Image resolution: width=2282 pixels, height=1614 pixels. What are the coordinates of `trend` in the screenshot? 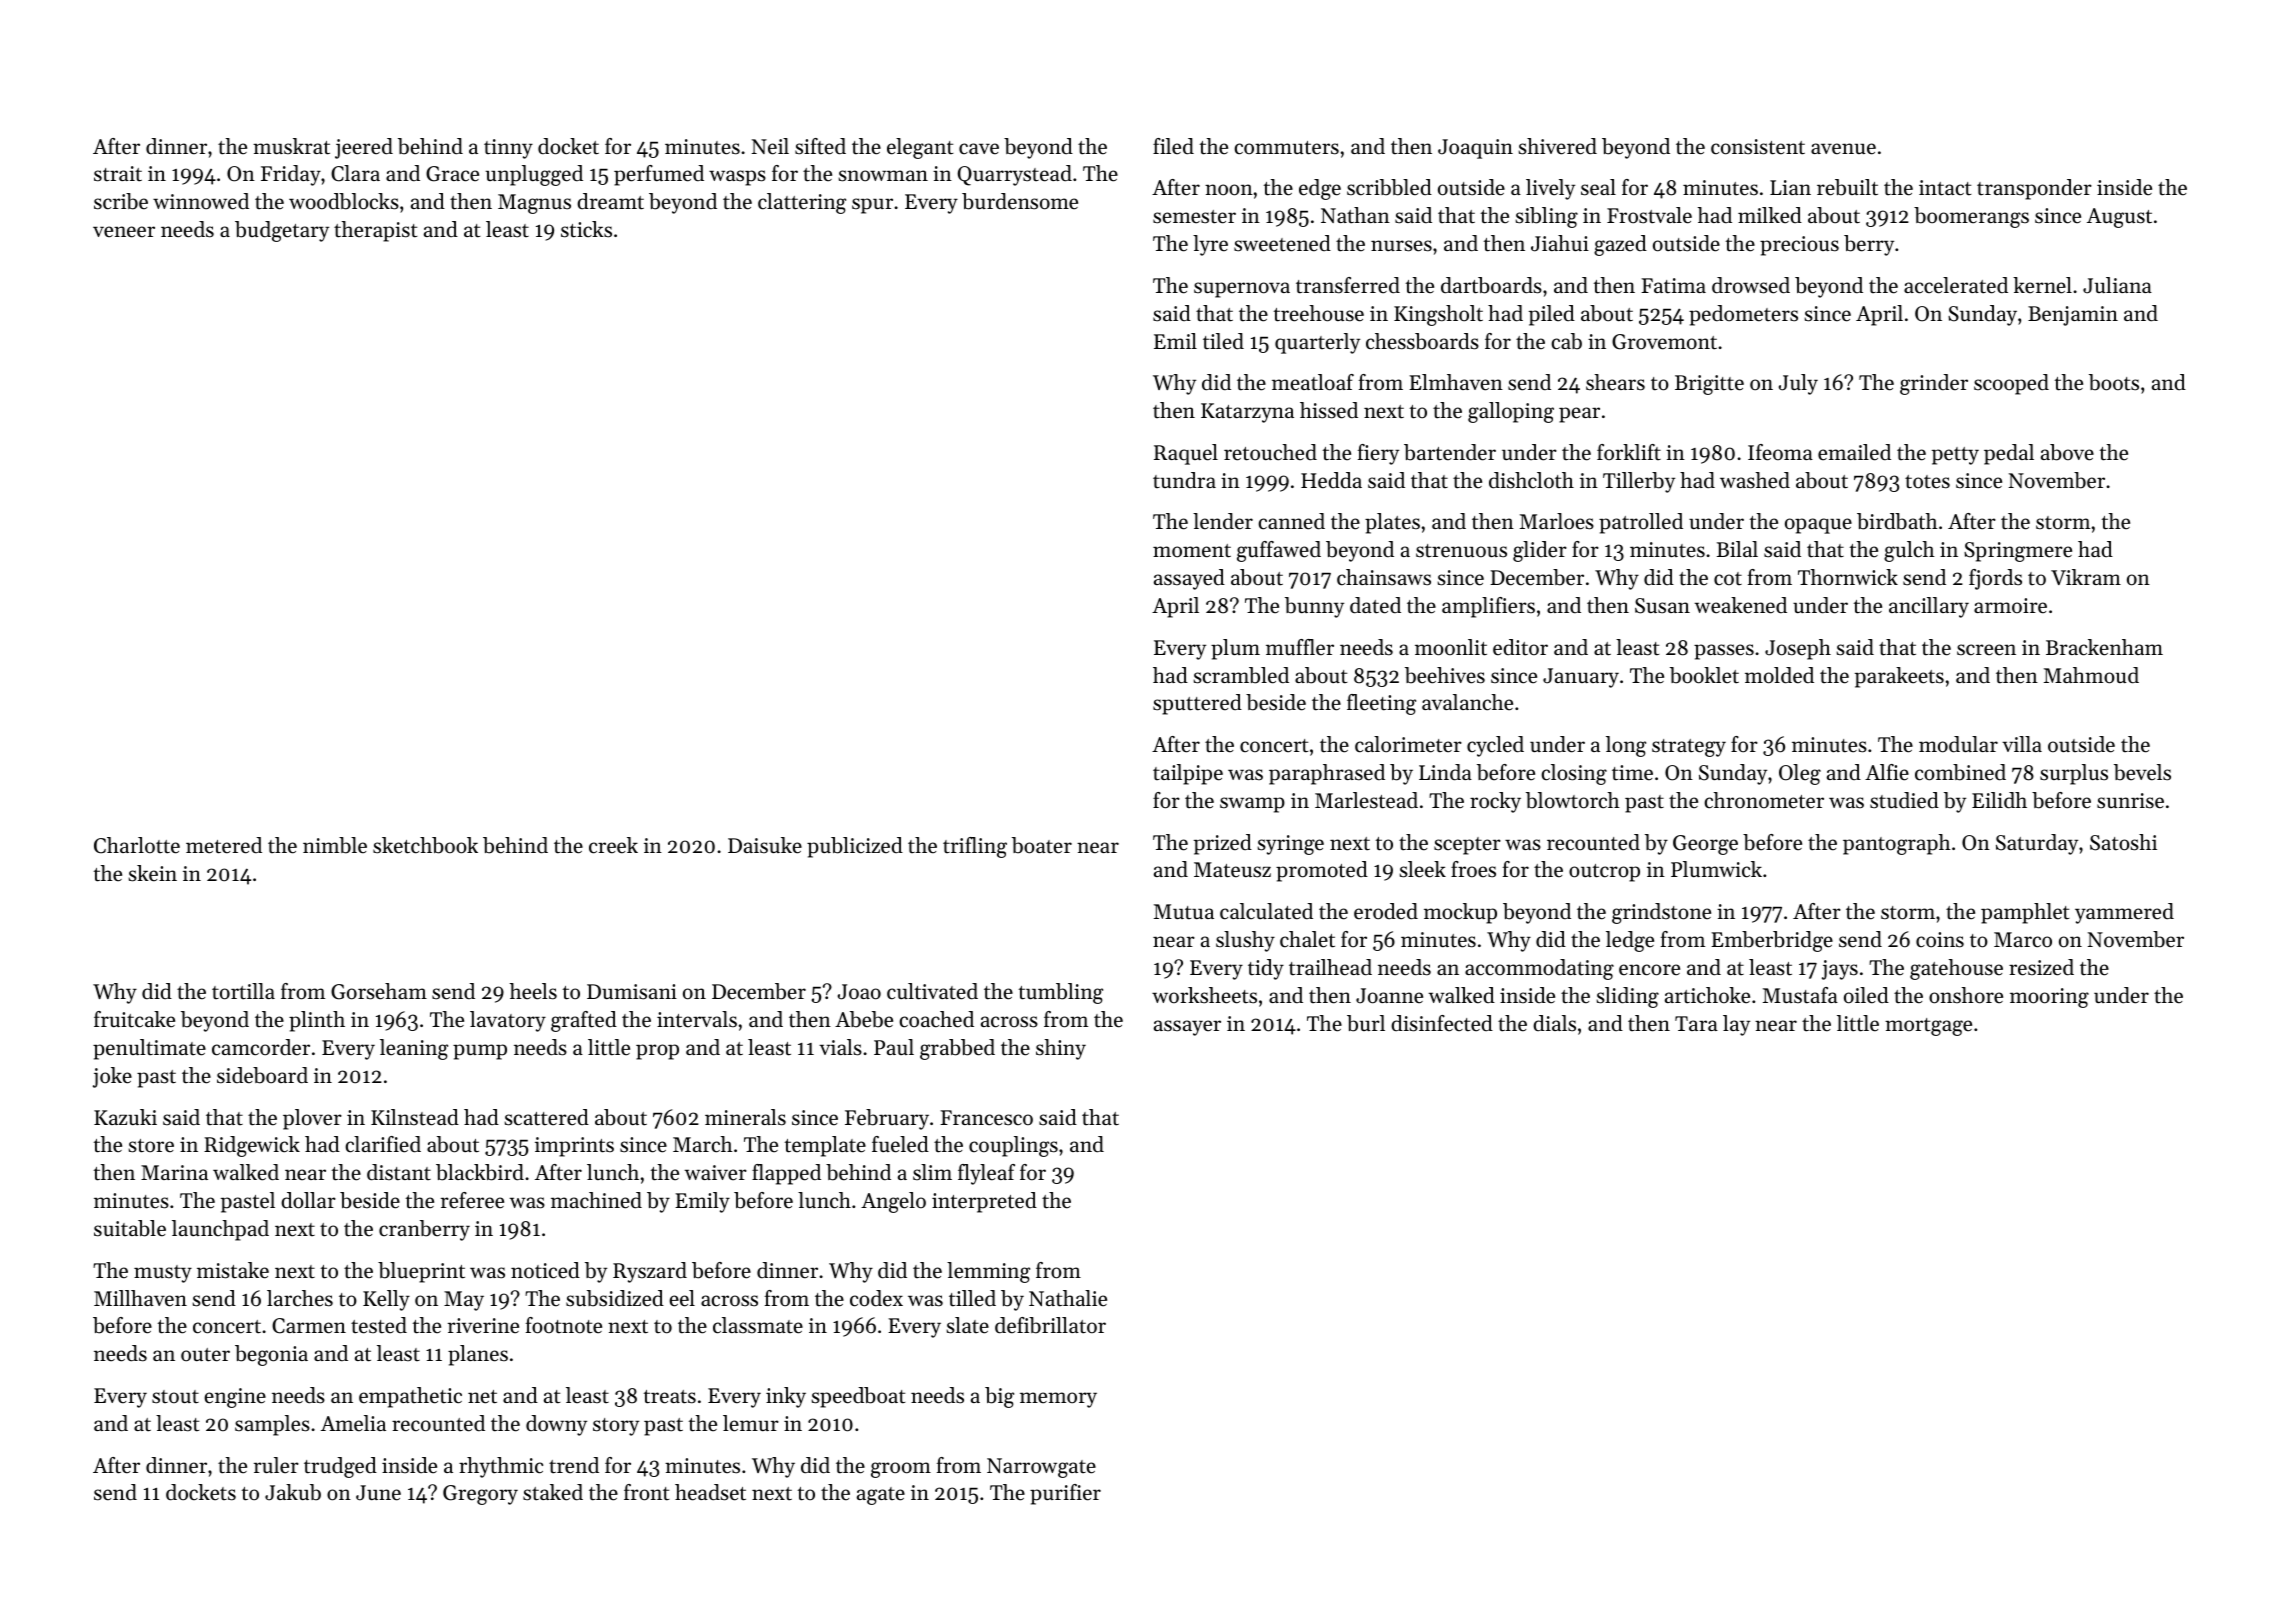 It's located at (574, 1465).
